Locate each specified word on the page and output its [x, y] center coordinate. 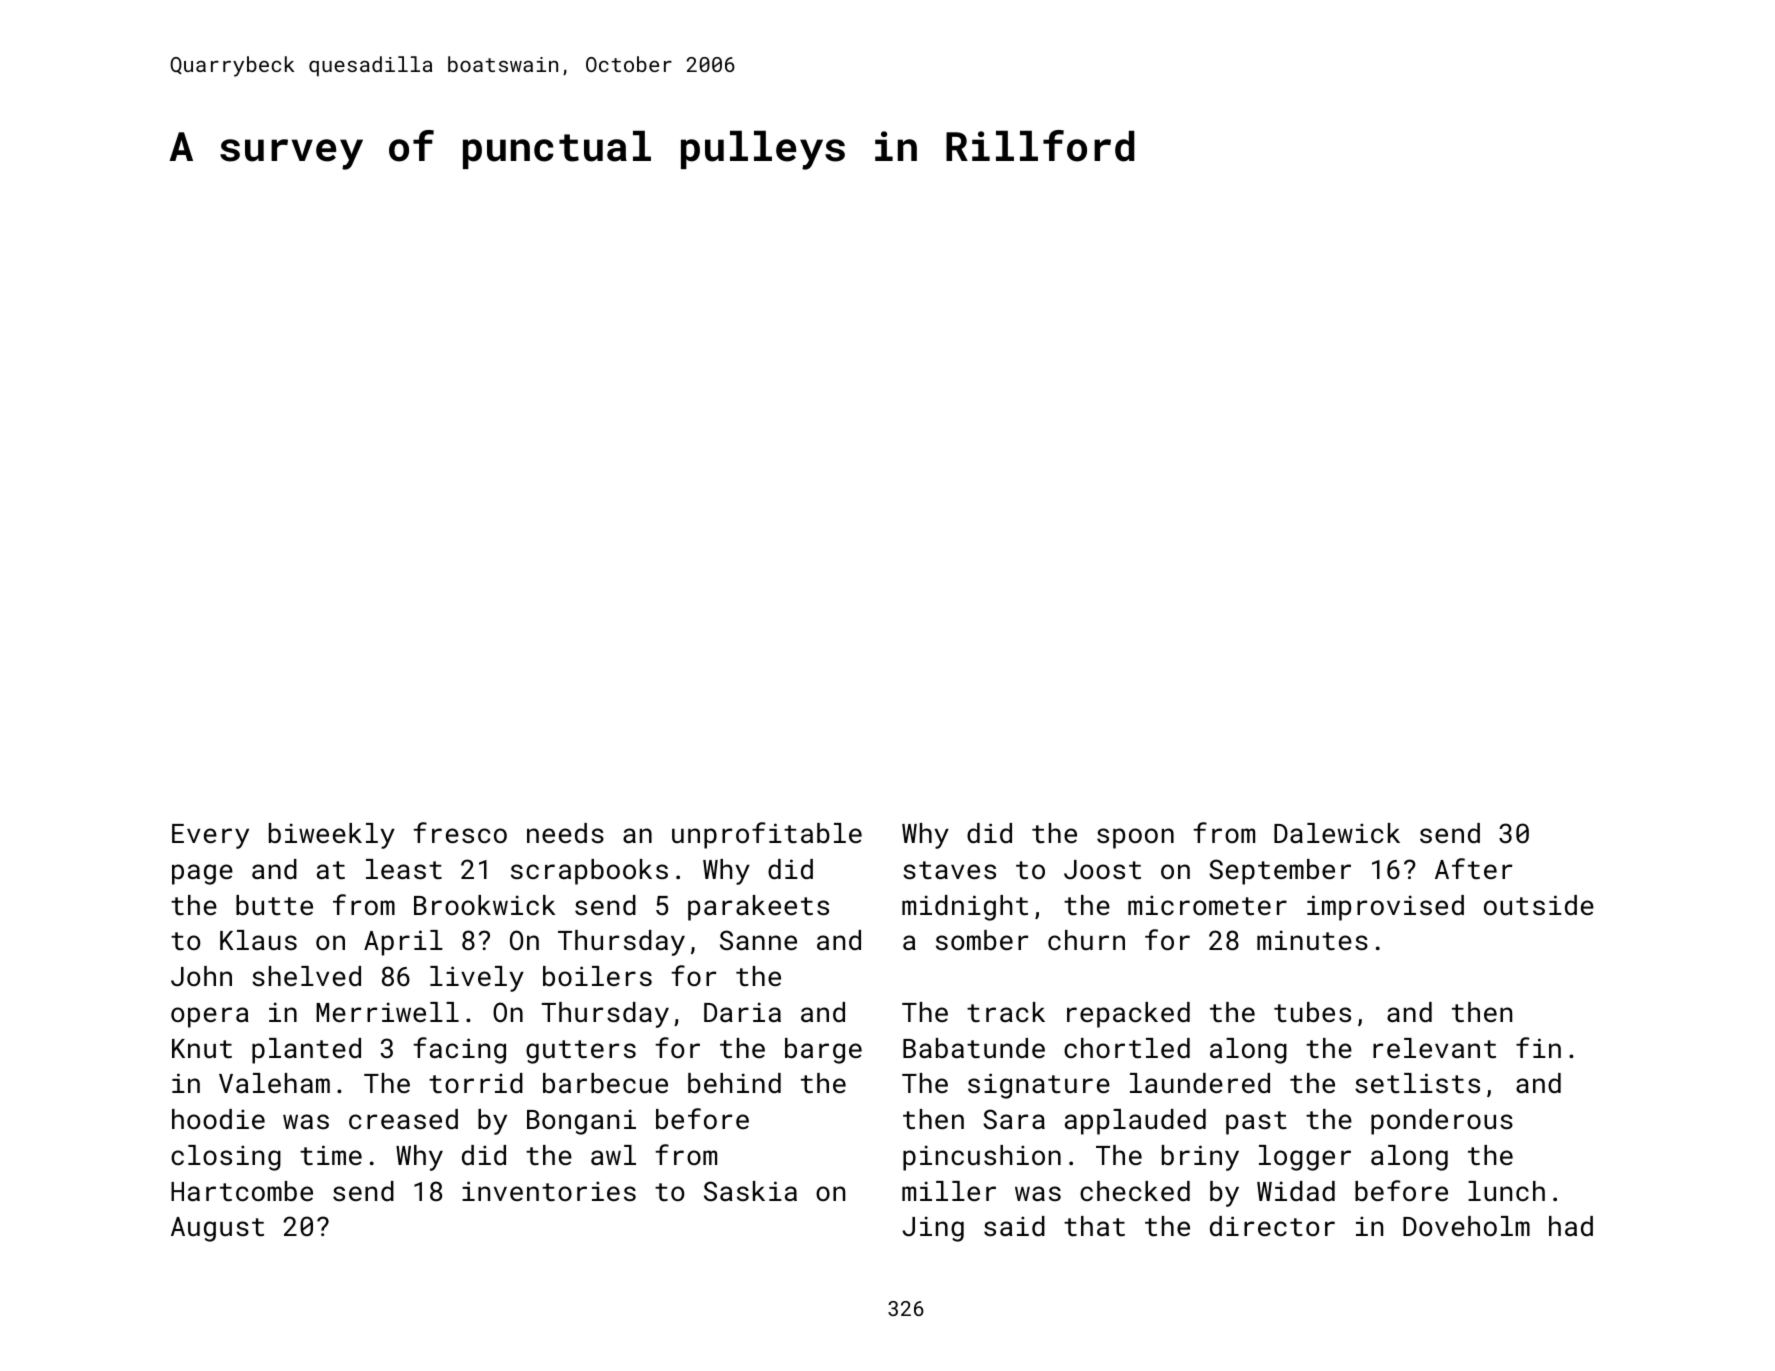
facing [459, 1050]
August [217, 1229]
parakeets [758, 908]
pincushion [982, 1158]
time [331, 1155]
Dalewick [1337, 833]
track [1006, 1012]
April [403, 943]
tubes [1312, 1012]
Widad [1296, 1191]
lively [477, 979]
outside [1539, 905]
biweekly [332, 836]
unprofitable [767, 835]
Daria [742, 1012]
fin [1538, 1047]
